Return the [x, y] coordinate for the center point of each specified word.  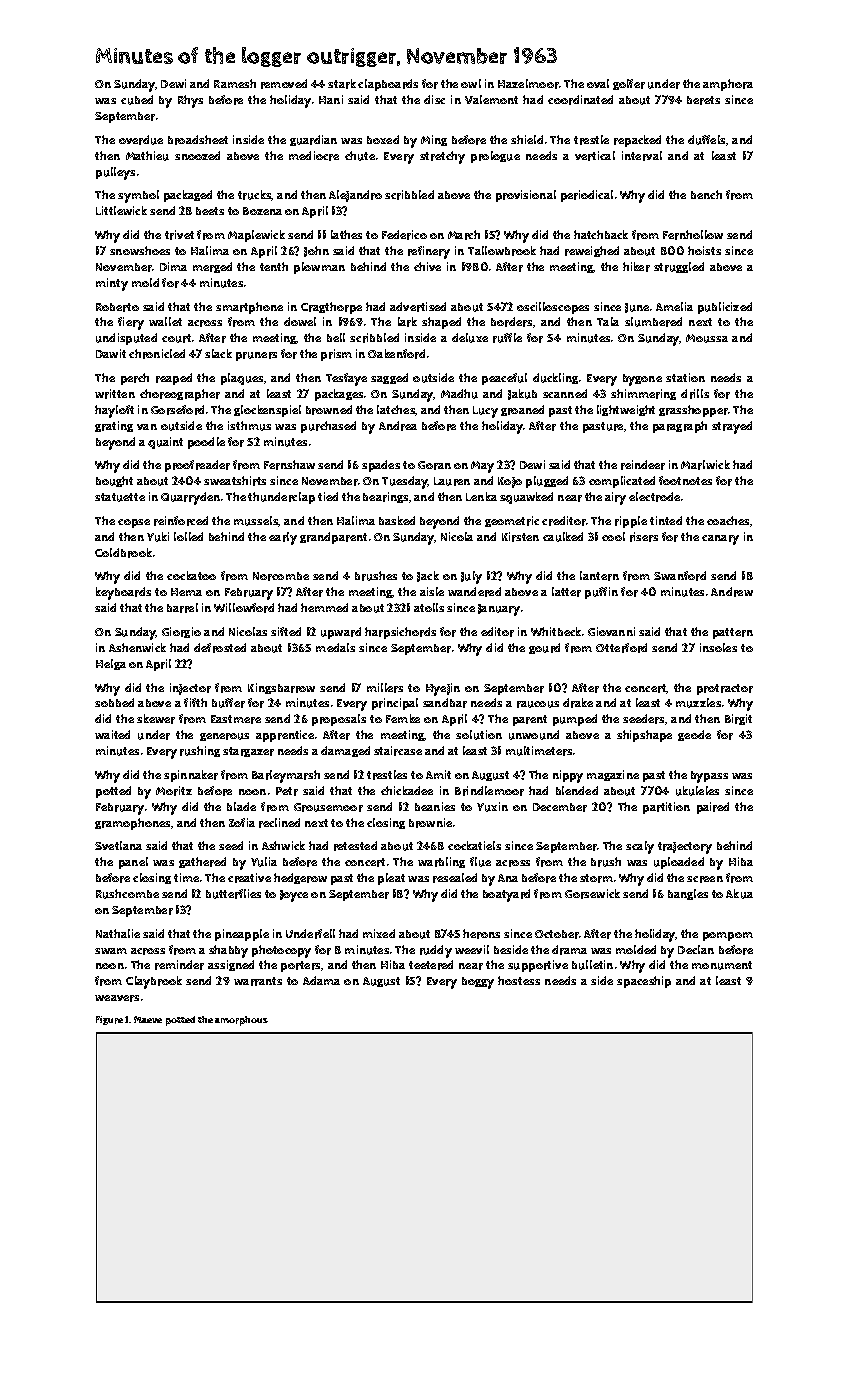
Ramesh [235, 83]
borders [512, 322]
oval [598, 83]
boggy [478, 983]
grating [114, 426]
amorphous [241, 1021]
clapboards [388, 85]
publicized [725, 308]
